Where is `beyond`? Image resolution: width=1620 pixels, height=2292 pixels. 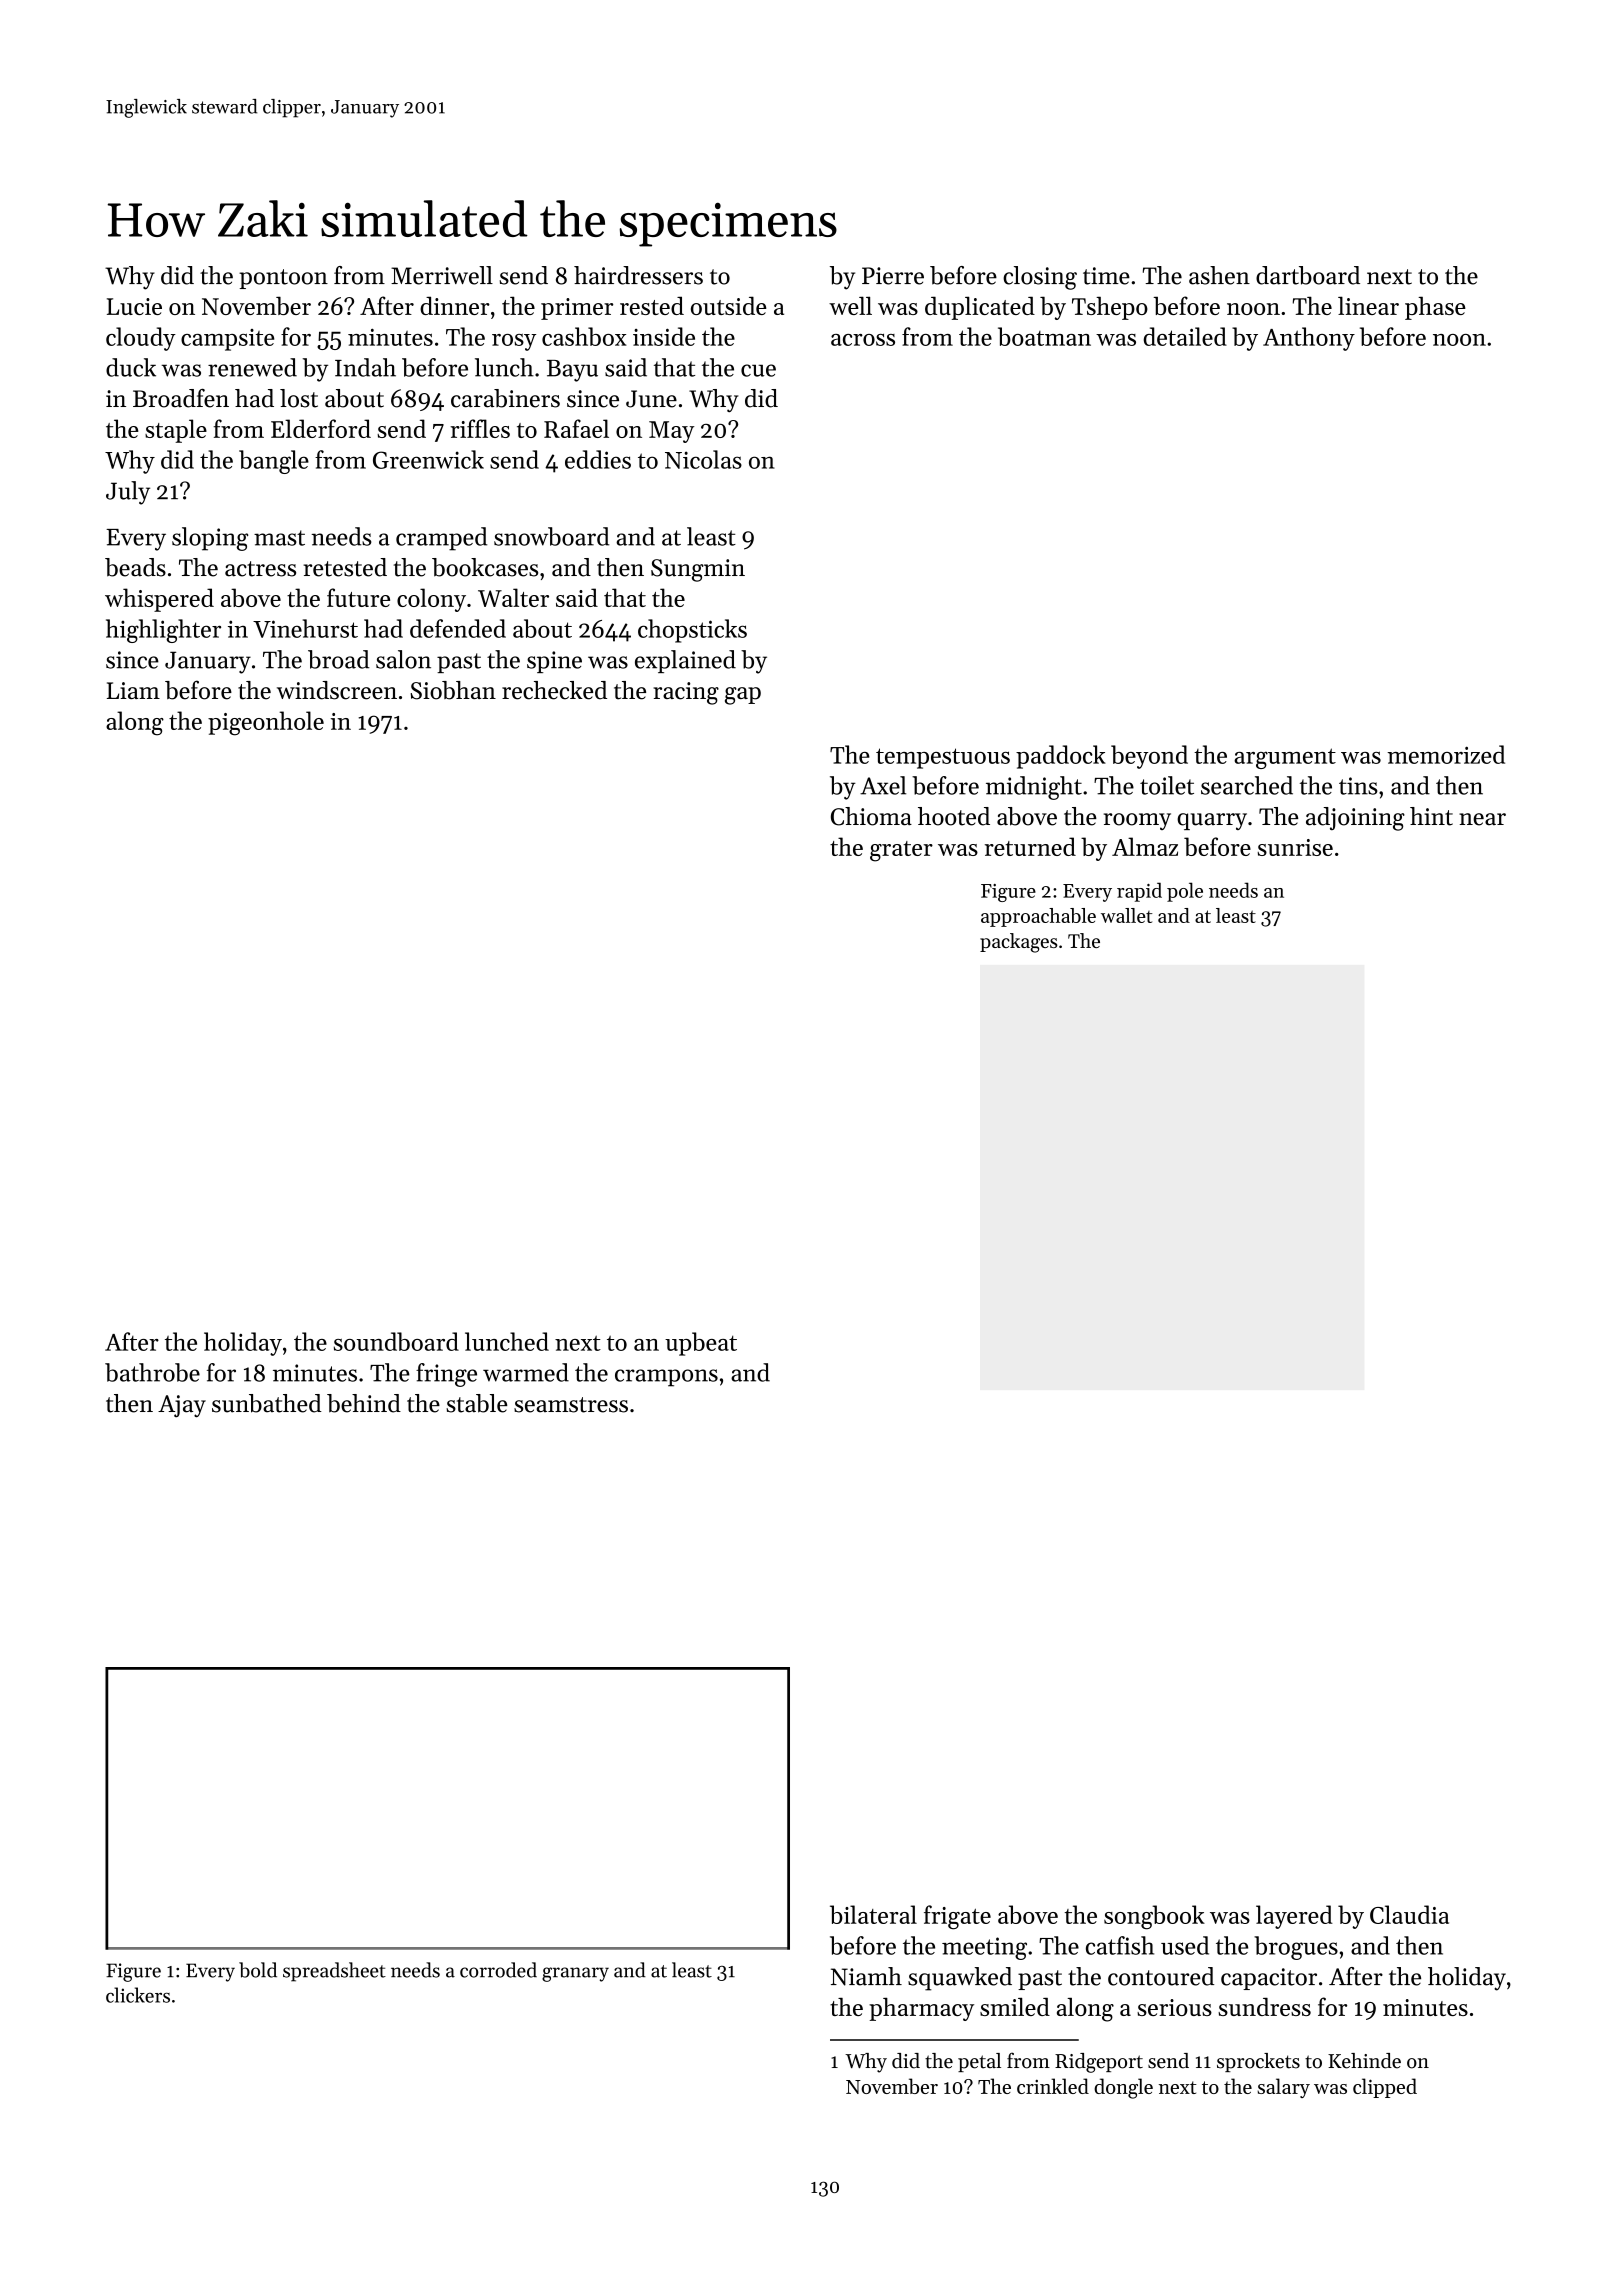
beyond is located at coordinates (1149, 757).
